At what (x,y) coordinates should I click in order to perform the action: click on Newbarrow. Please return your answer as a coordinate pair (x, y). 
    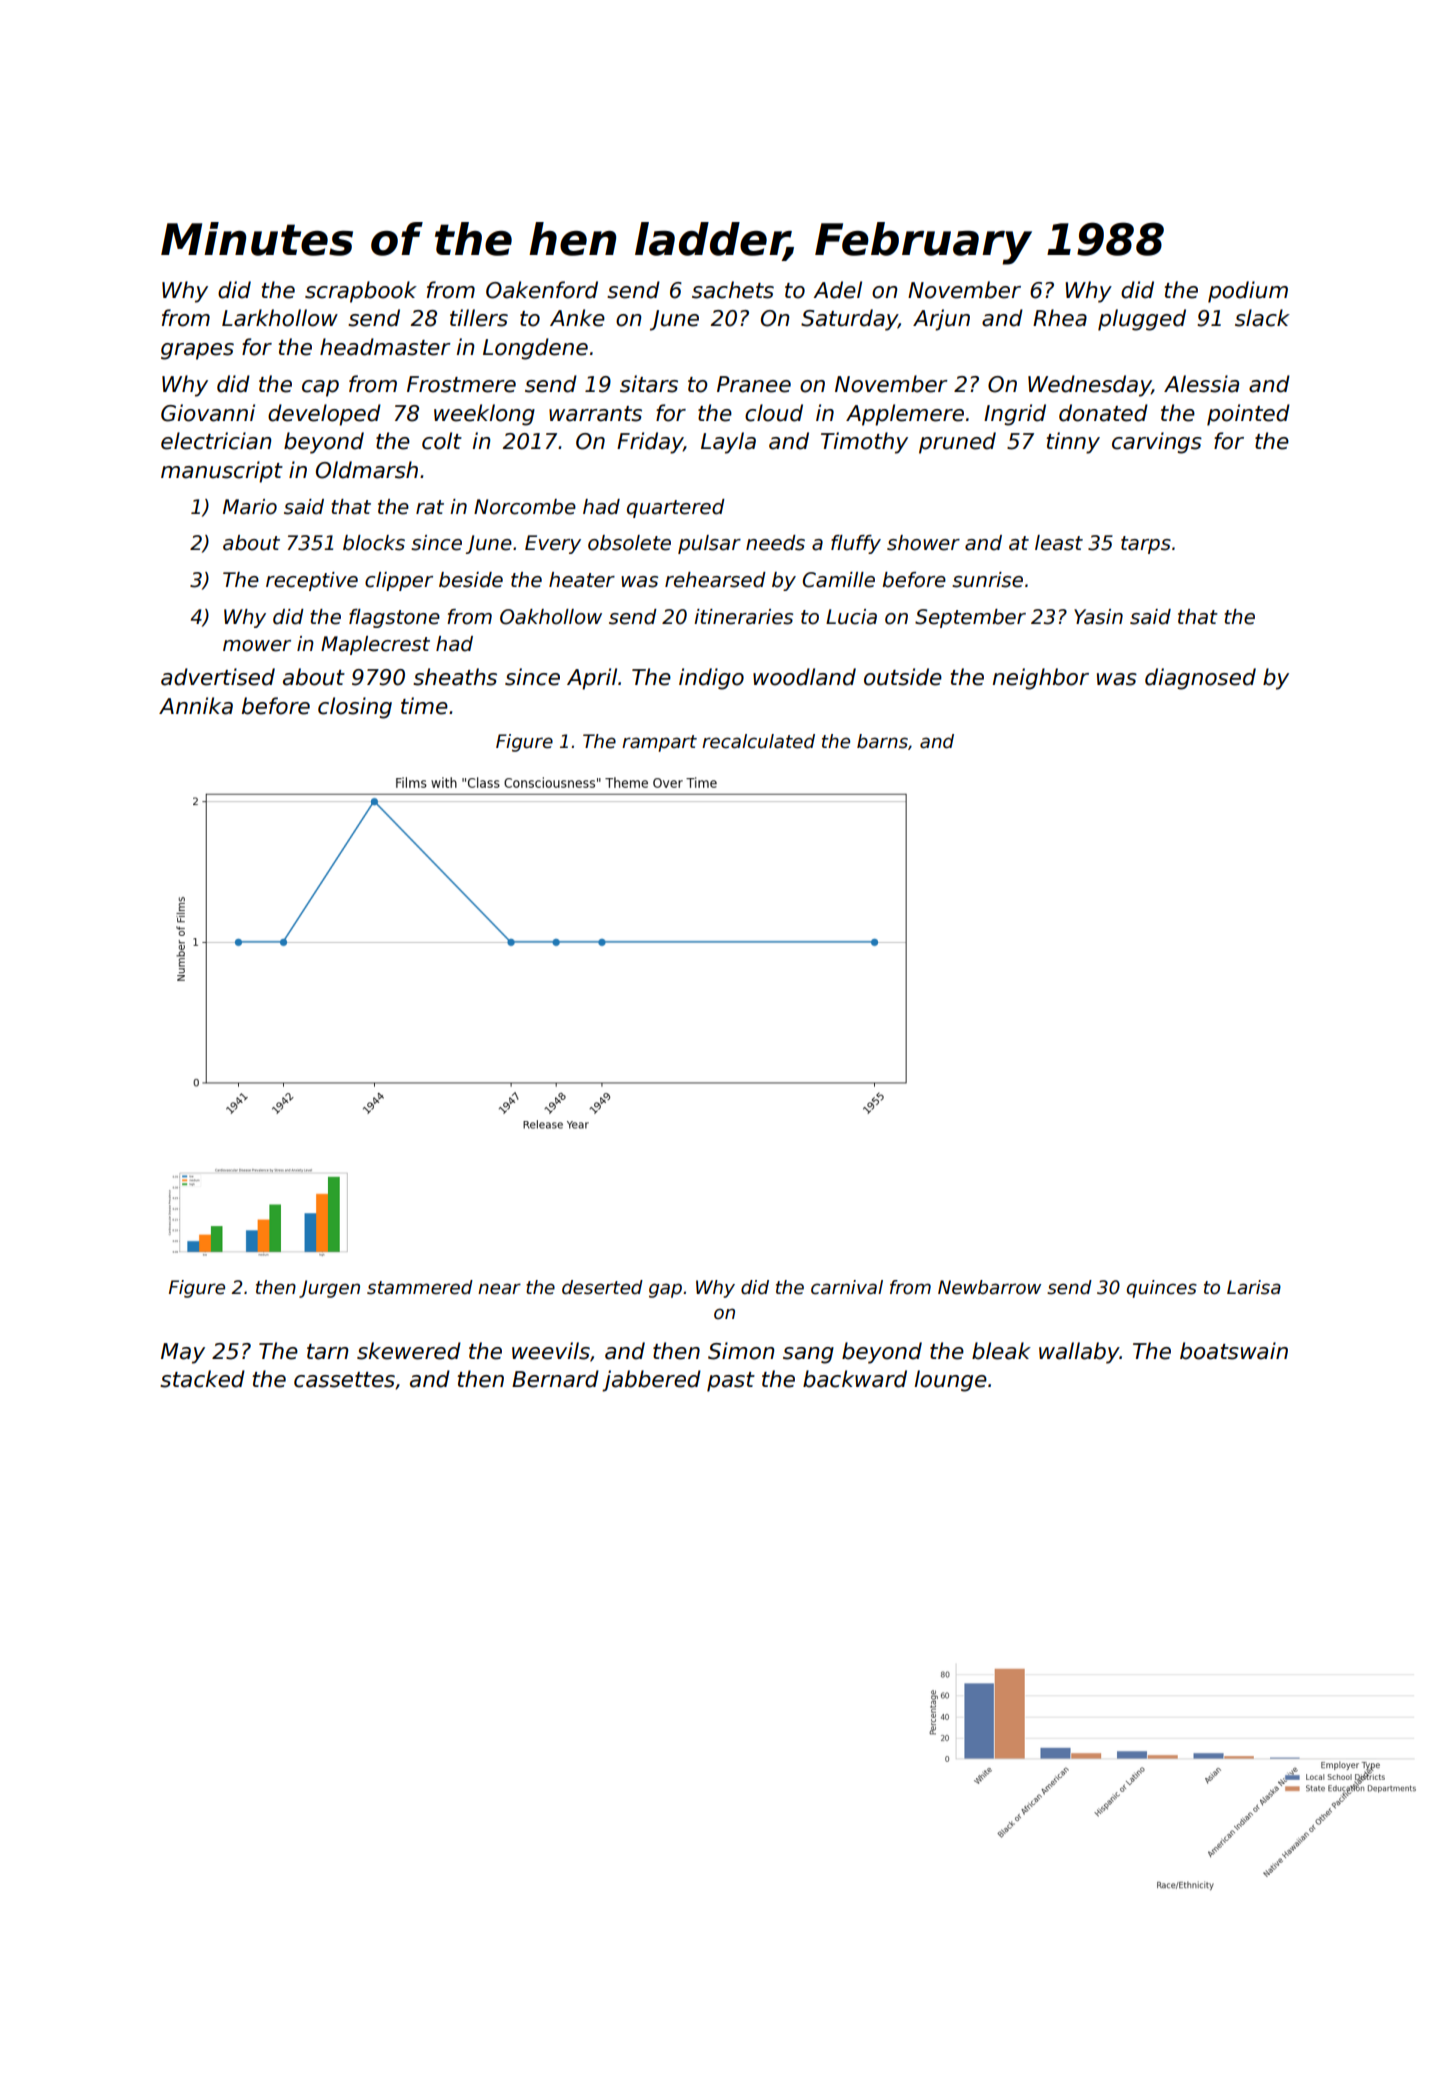
    Looking at the image, I should click on (989, 1287).
